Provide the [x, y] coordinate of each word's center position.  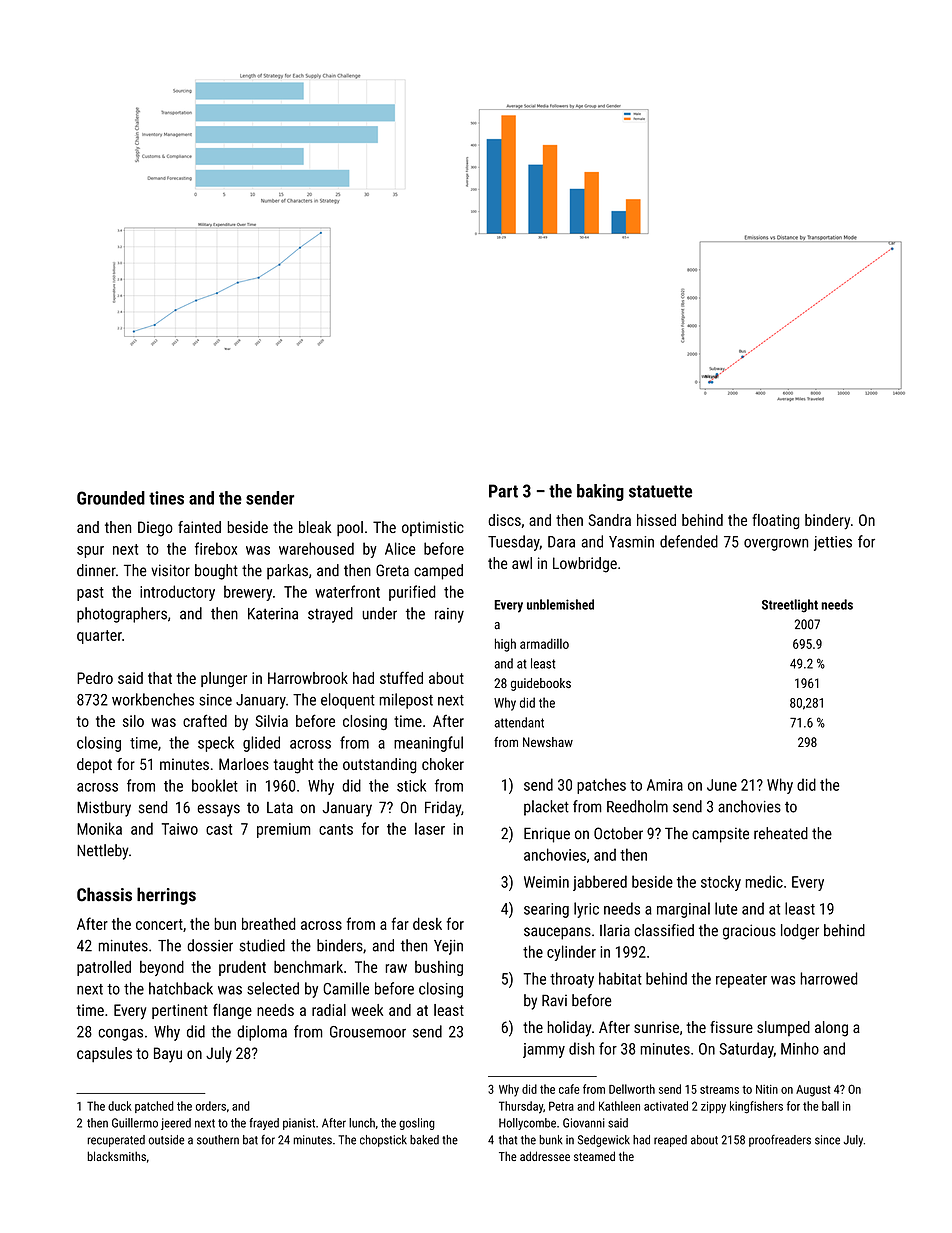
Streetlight [790, 606]
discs [504, 520]
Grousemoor [368, 1032]
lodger [800, 932]
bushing [439, 968]
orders [211, 1106]
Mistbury [104, 809]
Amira [665, 785]
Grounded [111, 498]
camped [438, 572]
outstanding [380, 766]
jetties [833, 543]
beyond [162, 968]
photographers [122, 615]
